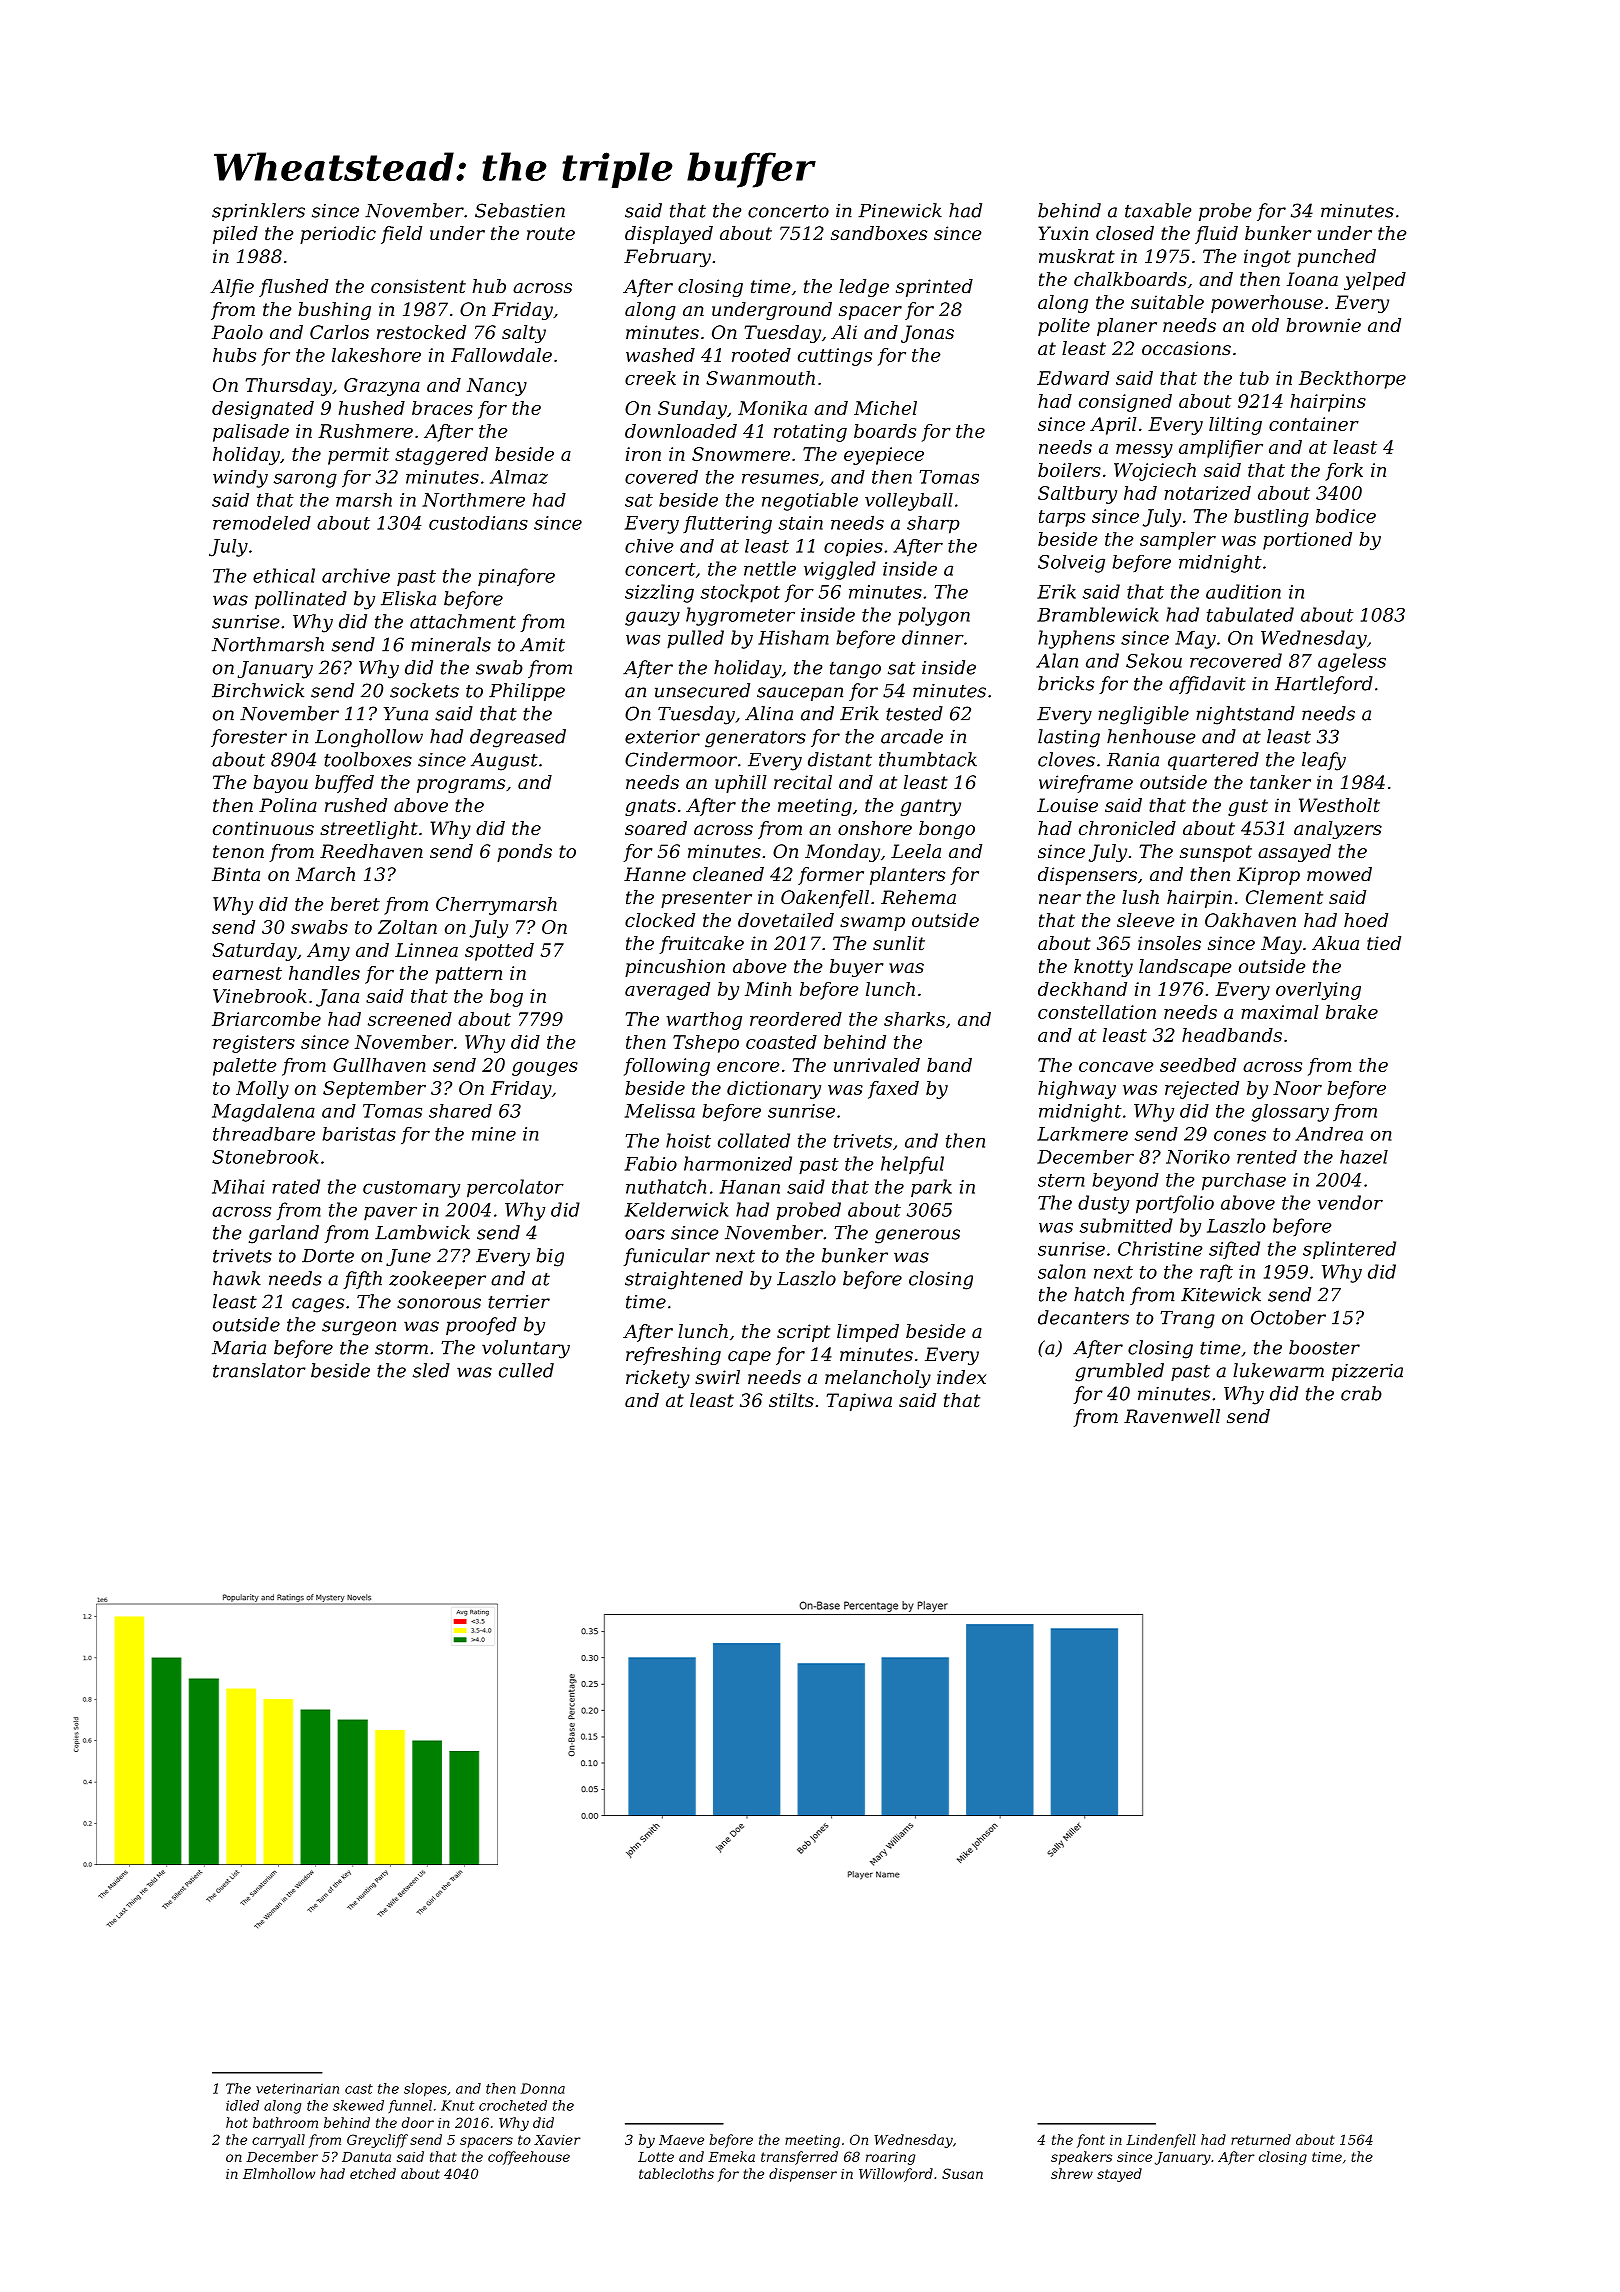  What do you see at coordinates (297, 2088) in the screenshot?
I see `veterinarian` at bounding box center [297, 2088].
